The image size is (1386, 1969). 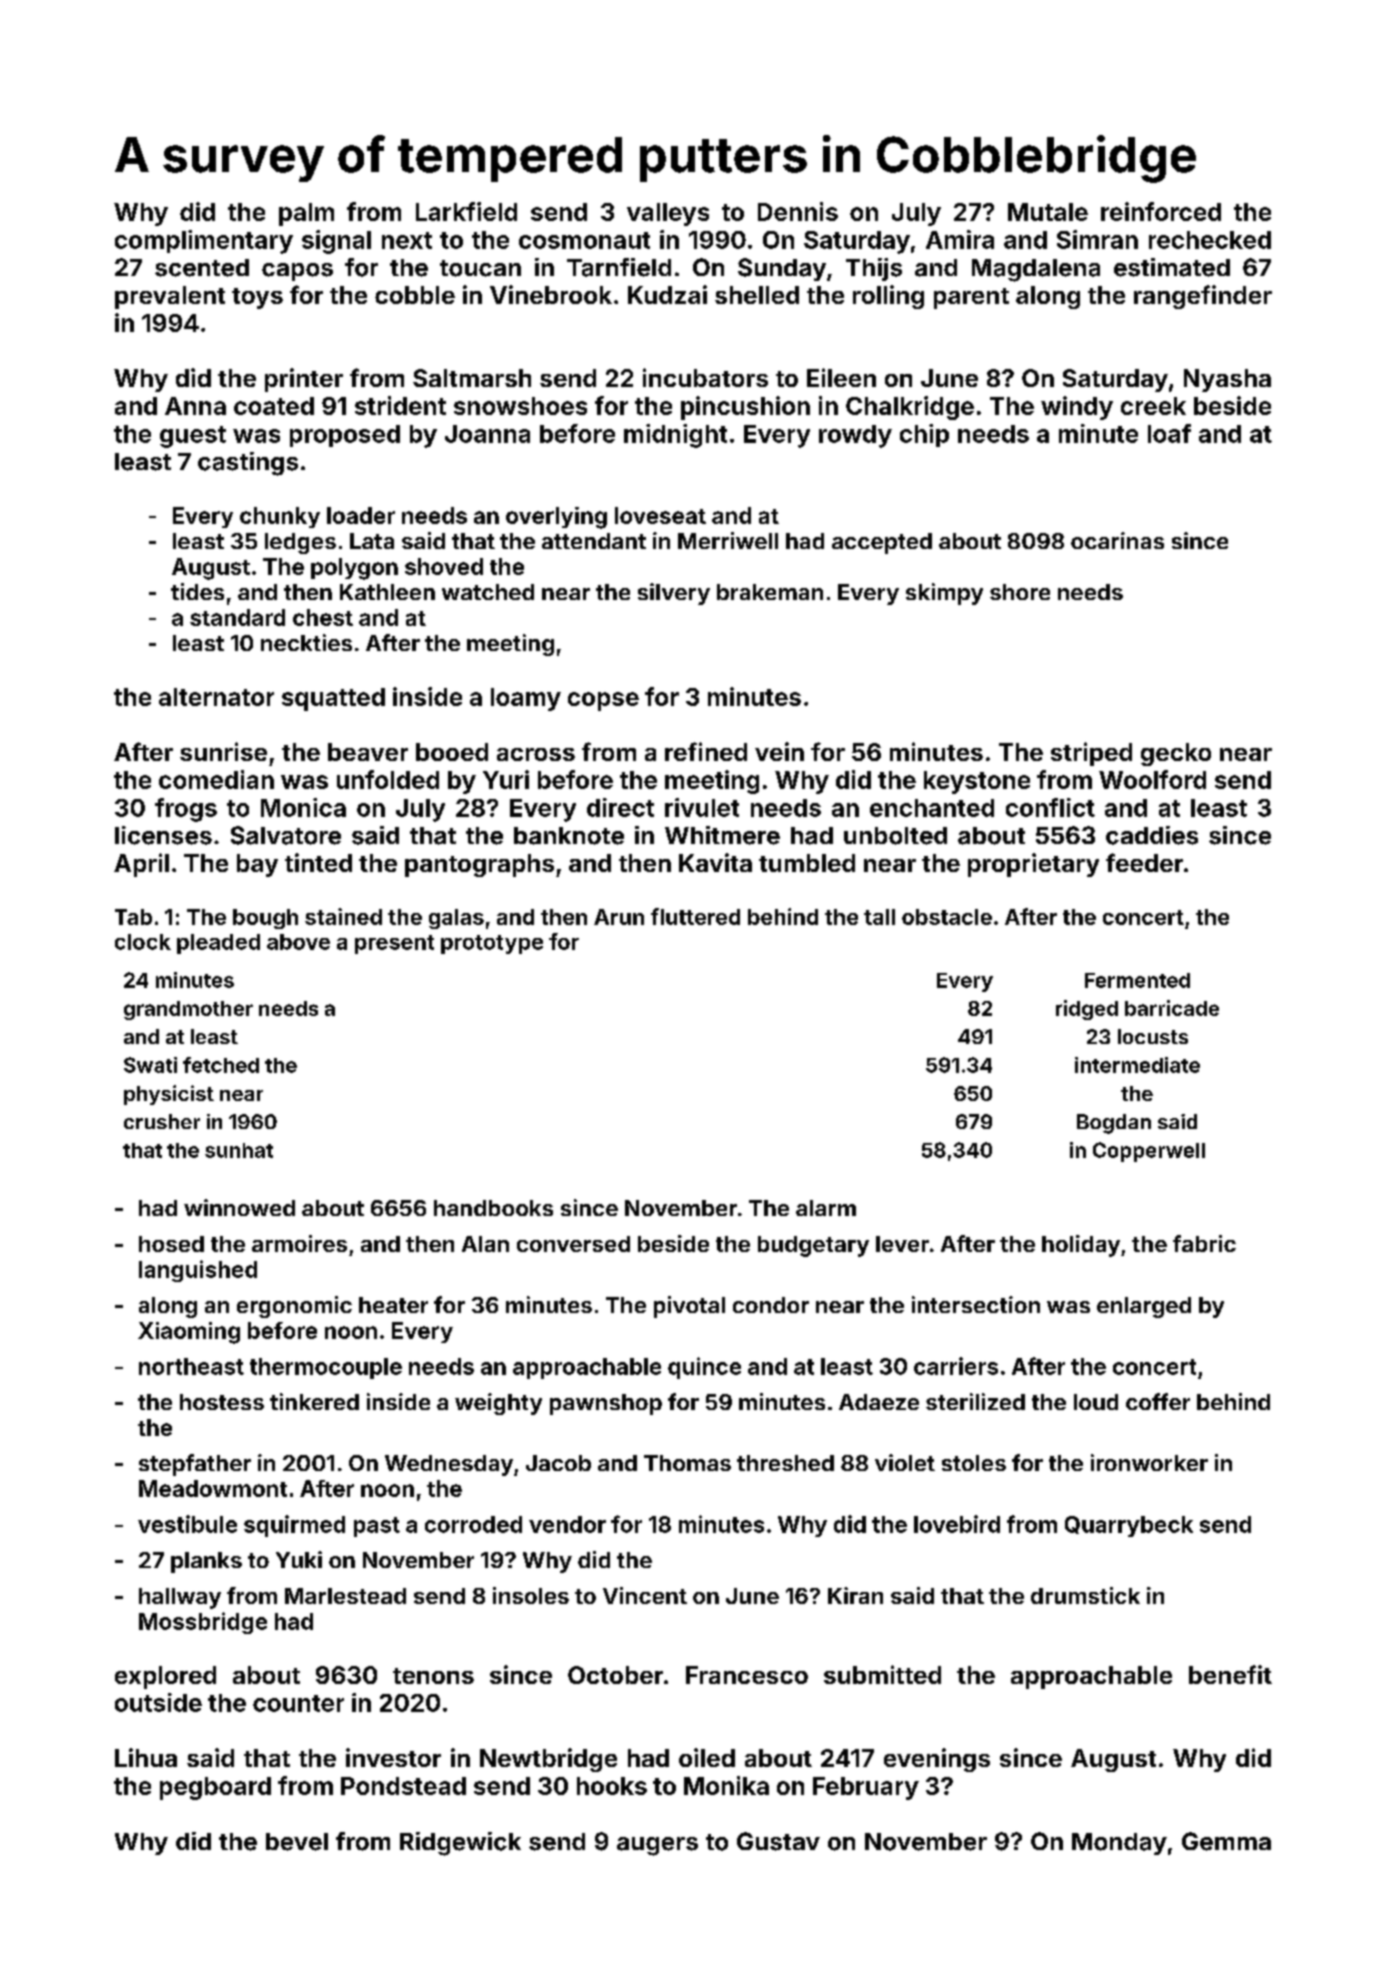 What do you see at coordinates (879, 917) in the document?
I see `tall` at bounding box center [879, 917].
